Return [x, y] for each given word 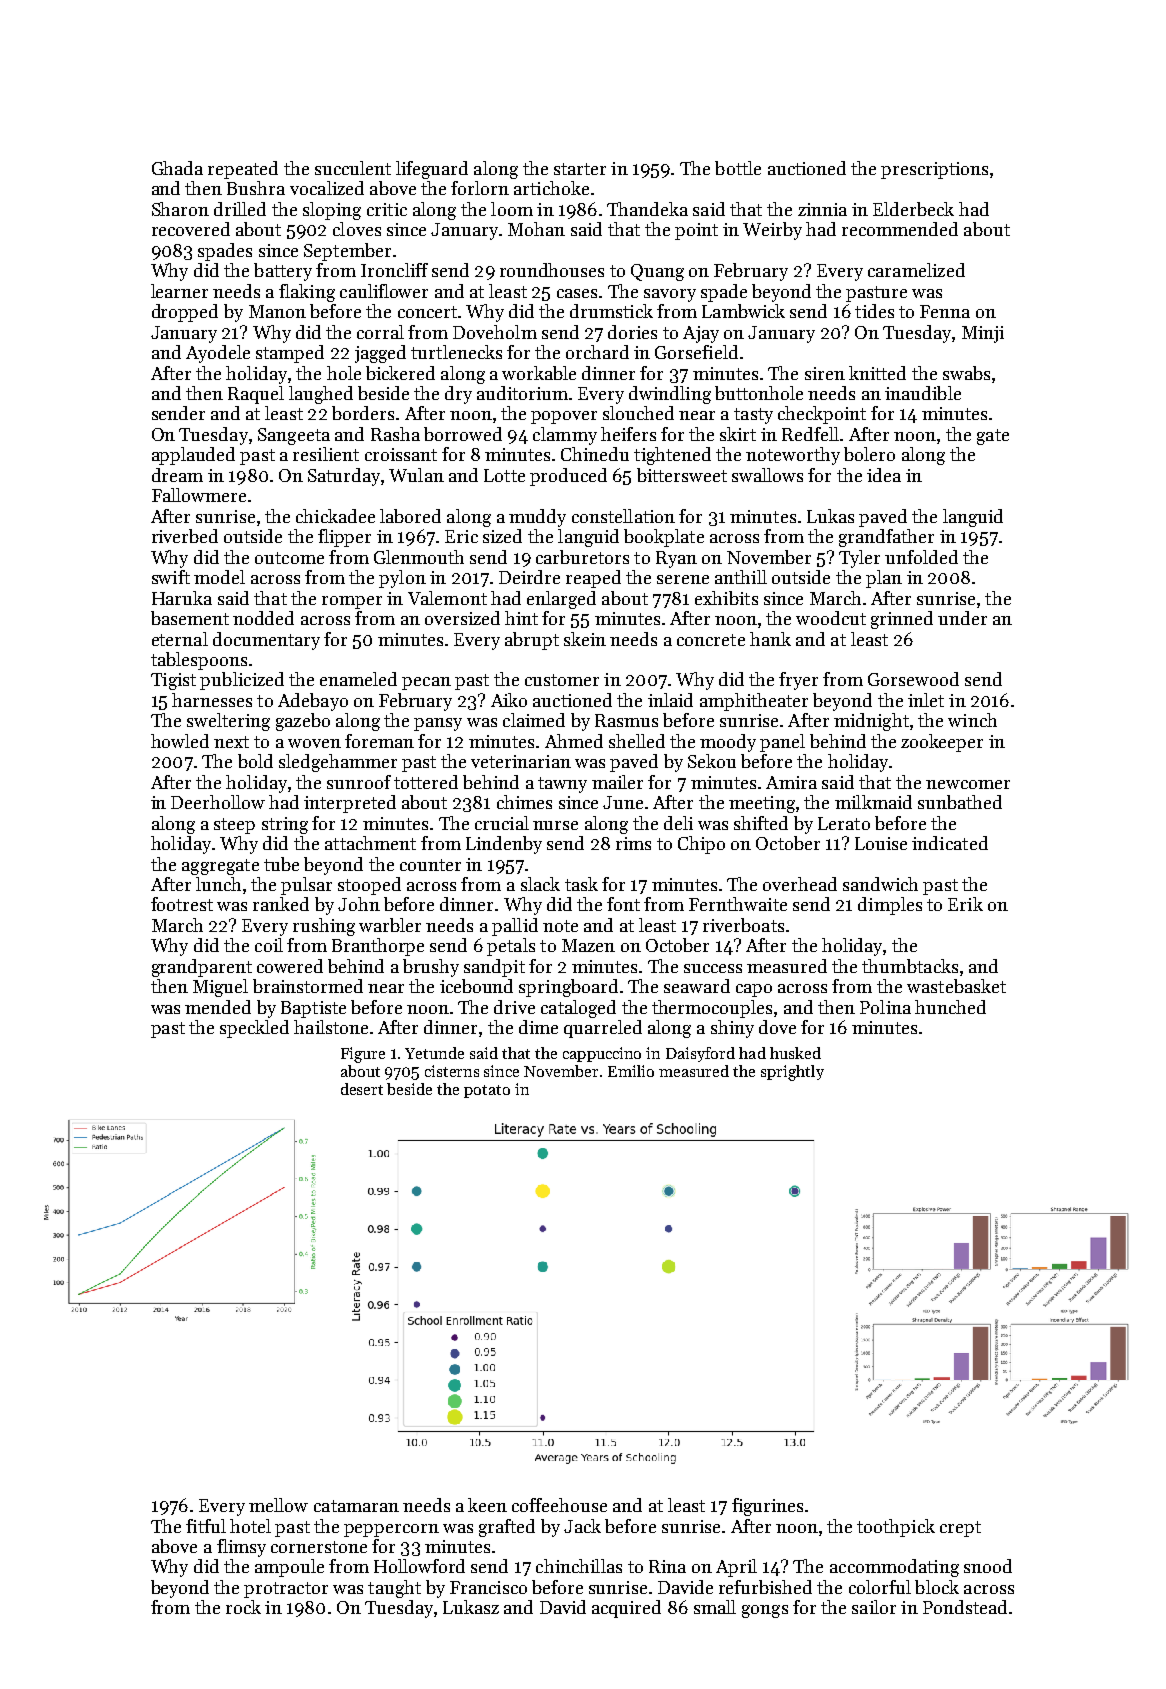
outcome [289, 558]
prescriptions [934, 170]
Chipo [701, 845]
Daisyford [700, 1054]
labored [410, 516]
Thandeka [647, 209]
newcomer [968, 784]
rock [243, 1607]
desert [362, 1089]
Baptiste [313, 1009]
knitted [877, 373]
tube [281, 864]
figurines [767, 1507]
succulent [353, 168]
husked [795, 1053]
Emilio [631, 1071]
